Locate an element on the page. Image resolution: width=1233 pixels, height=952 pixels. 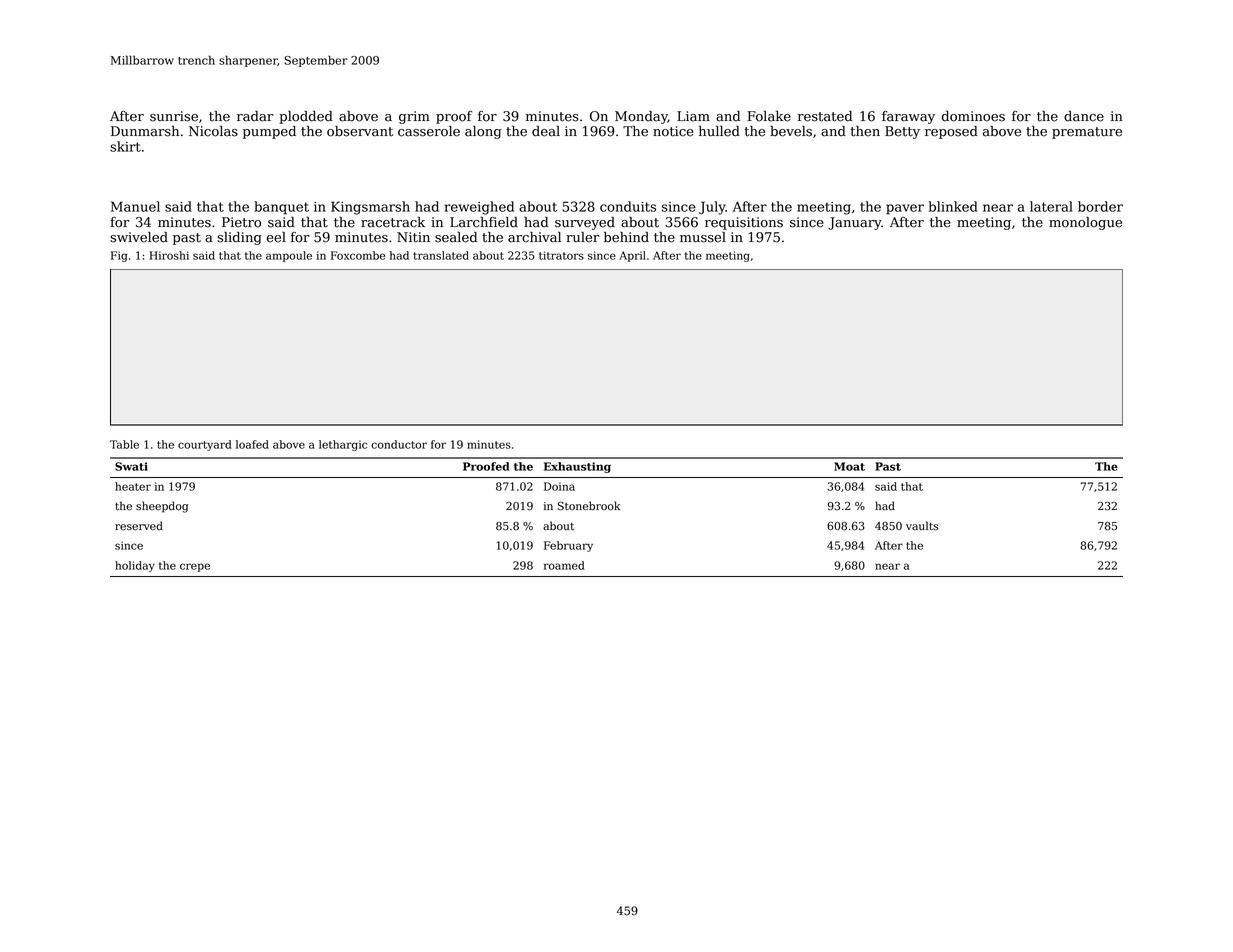
Liam is located at coordinates (693, 116).
